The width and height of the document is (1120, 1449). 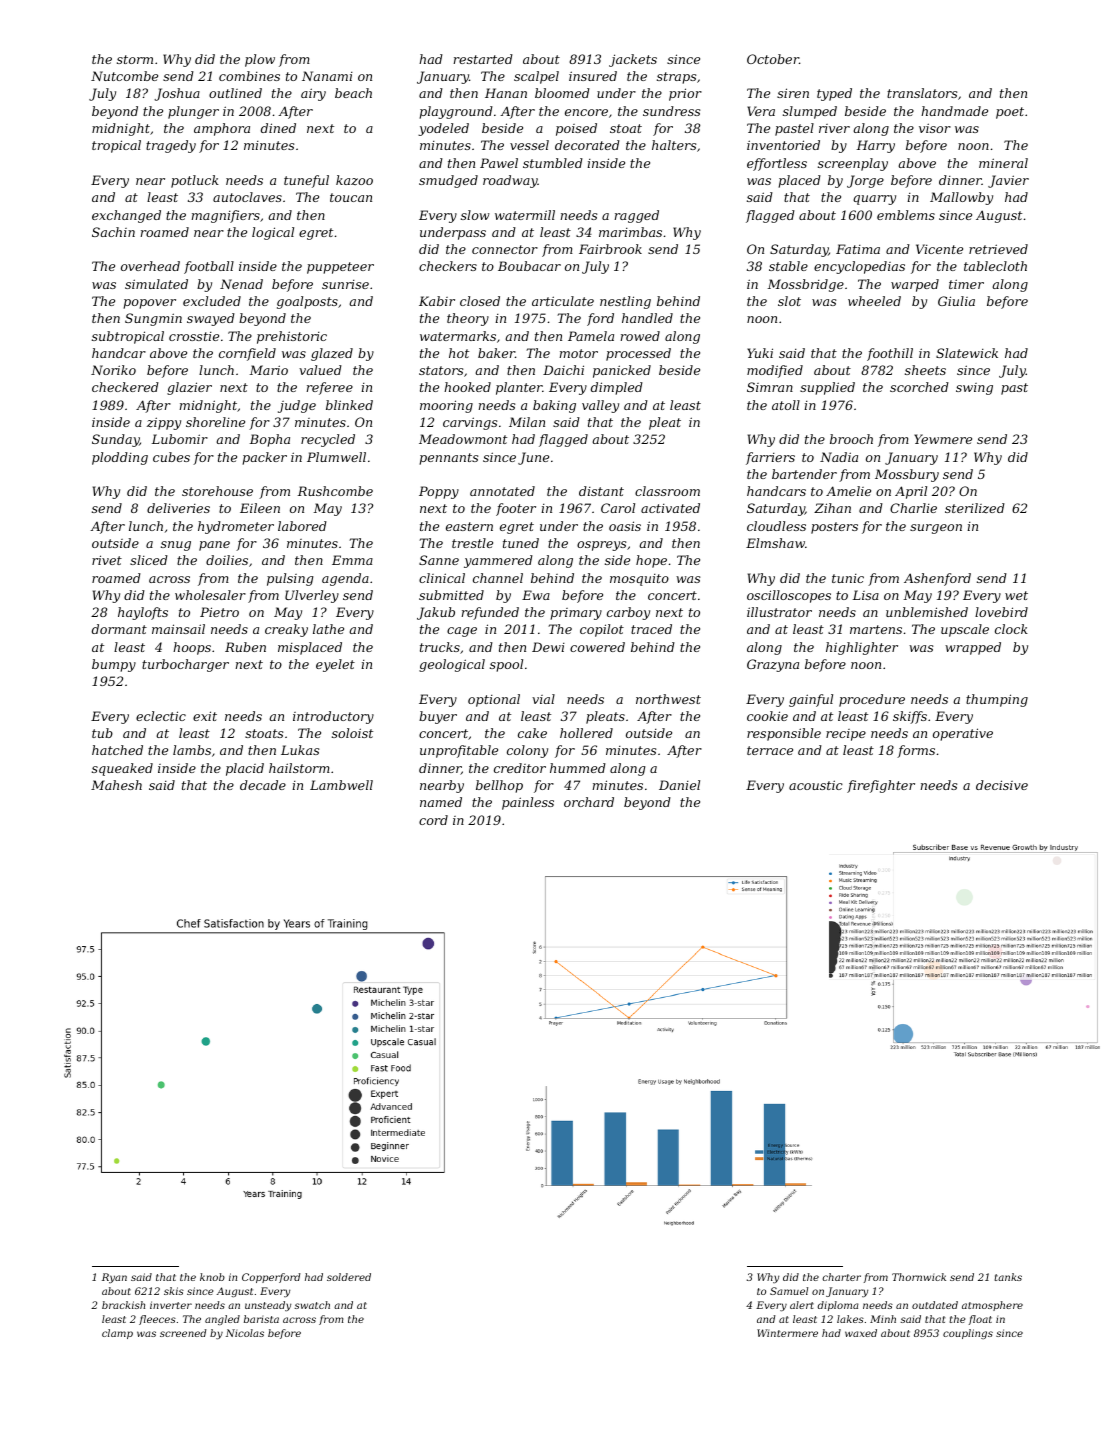 What do you see at coordinates (589, 802) in the document?
I see `orchard` at bounding box center [589, 802].
